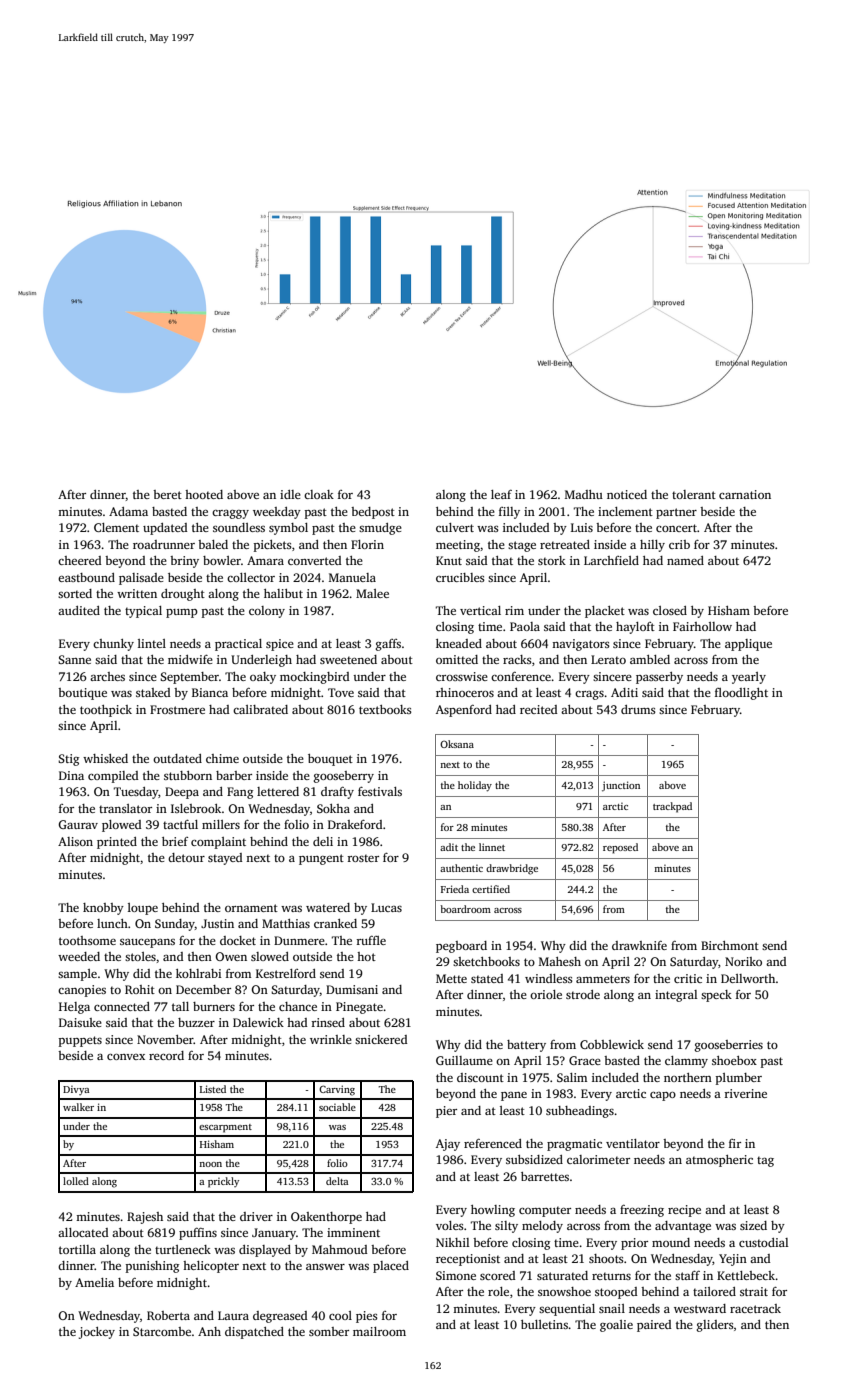 The height and width of the page is (1400, 849). What do you see at coordinates (251, 577) in the page?
I see `collector` at bounding box center [251, 577].
